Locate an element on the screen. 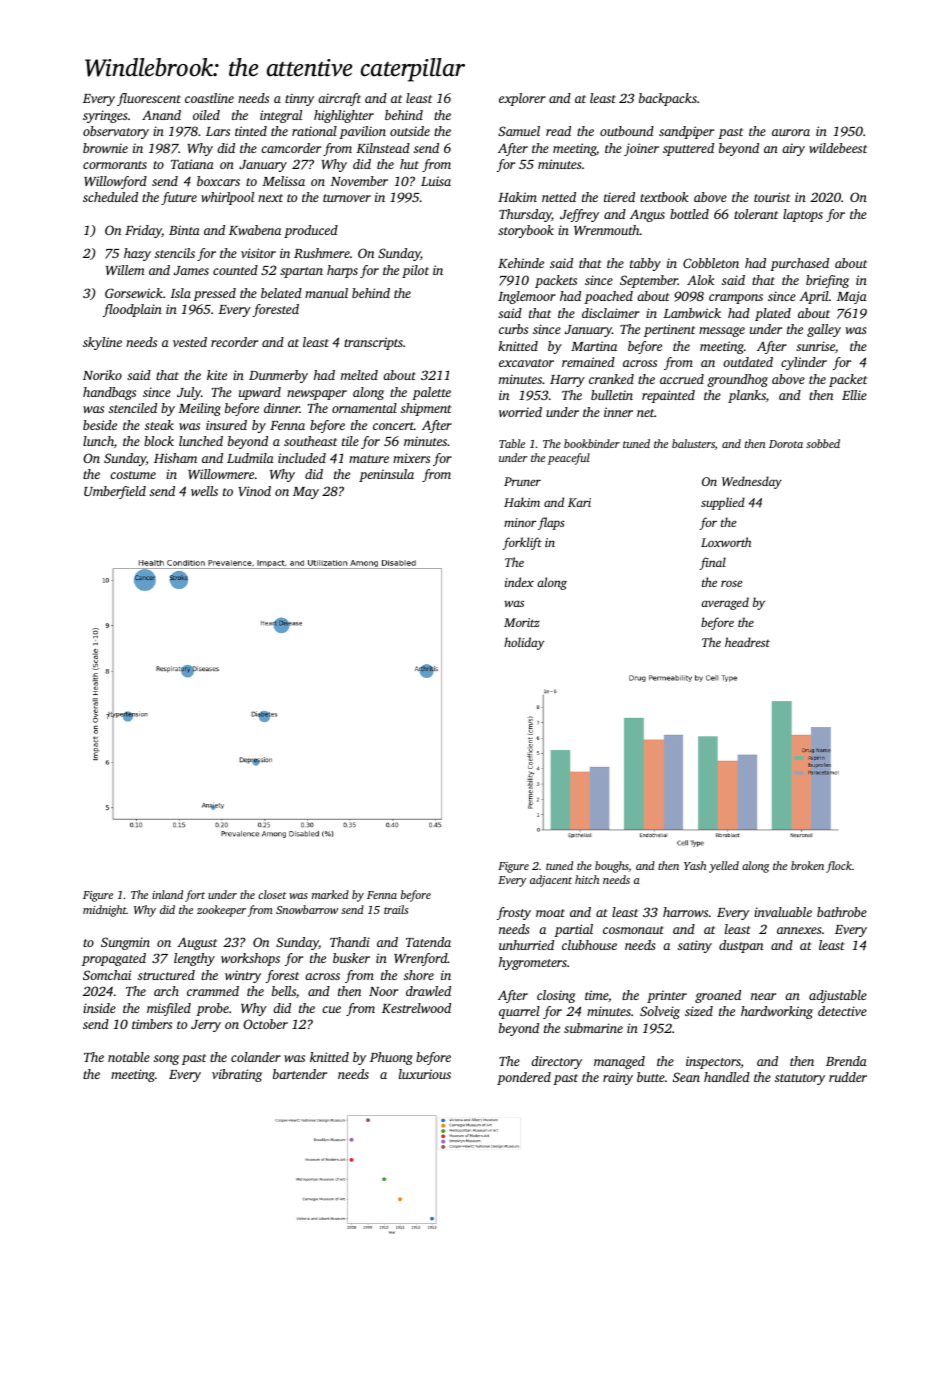 The height and width of the screenshot is (1375, 950). Kwabena is located at coordinates (255, 230).
